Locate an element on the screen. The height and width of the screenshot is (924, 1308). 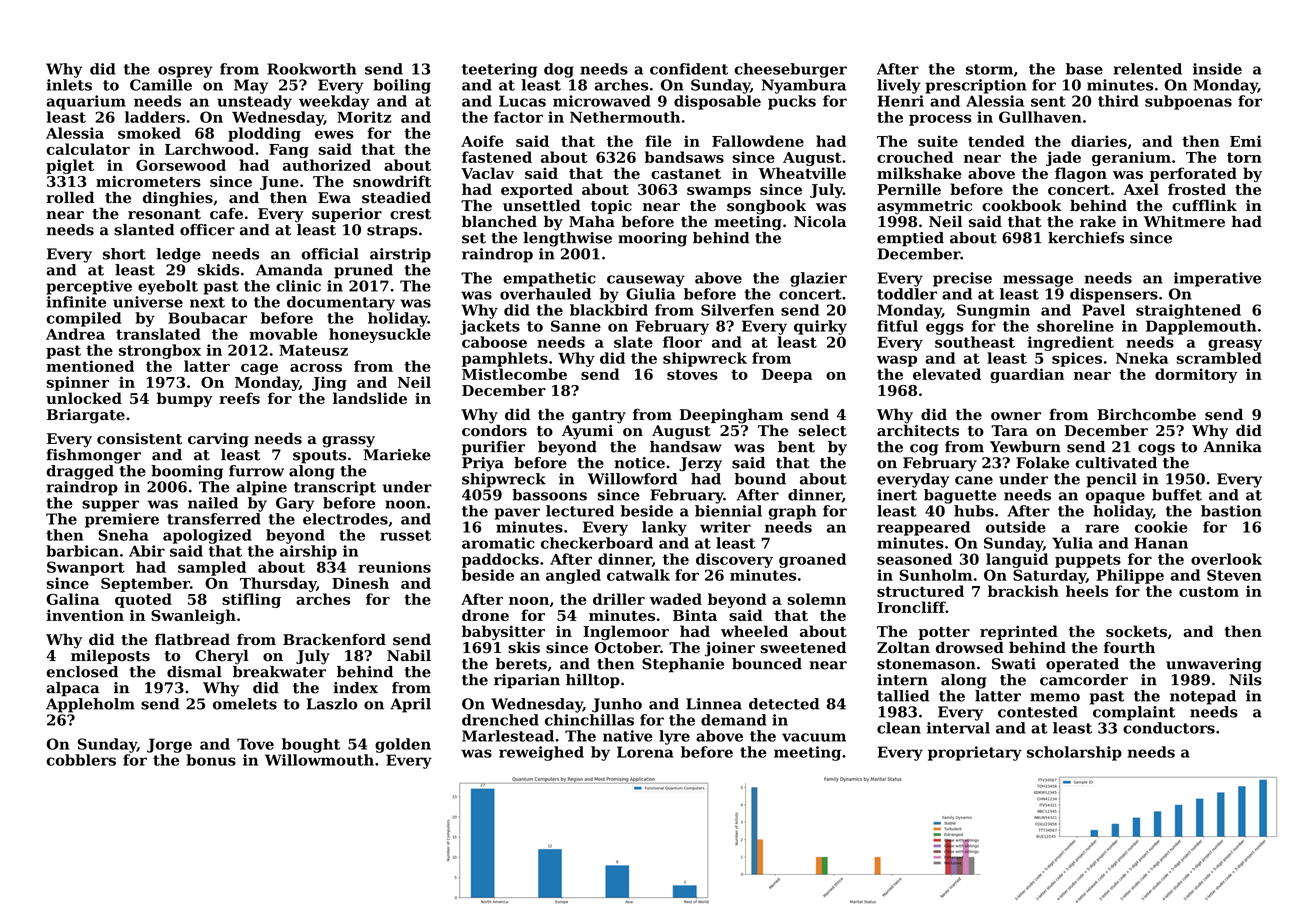
inlets is located at coordinates (69, 85).
